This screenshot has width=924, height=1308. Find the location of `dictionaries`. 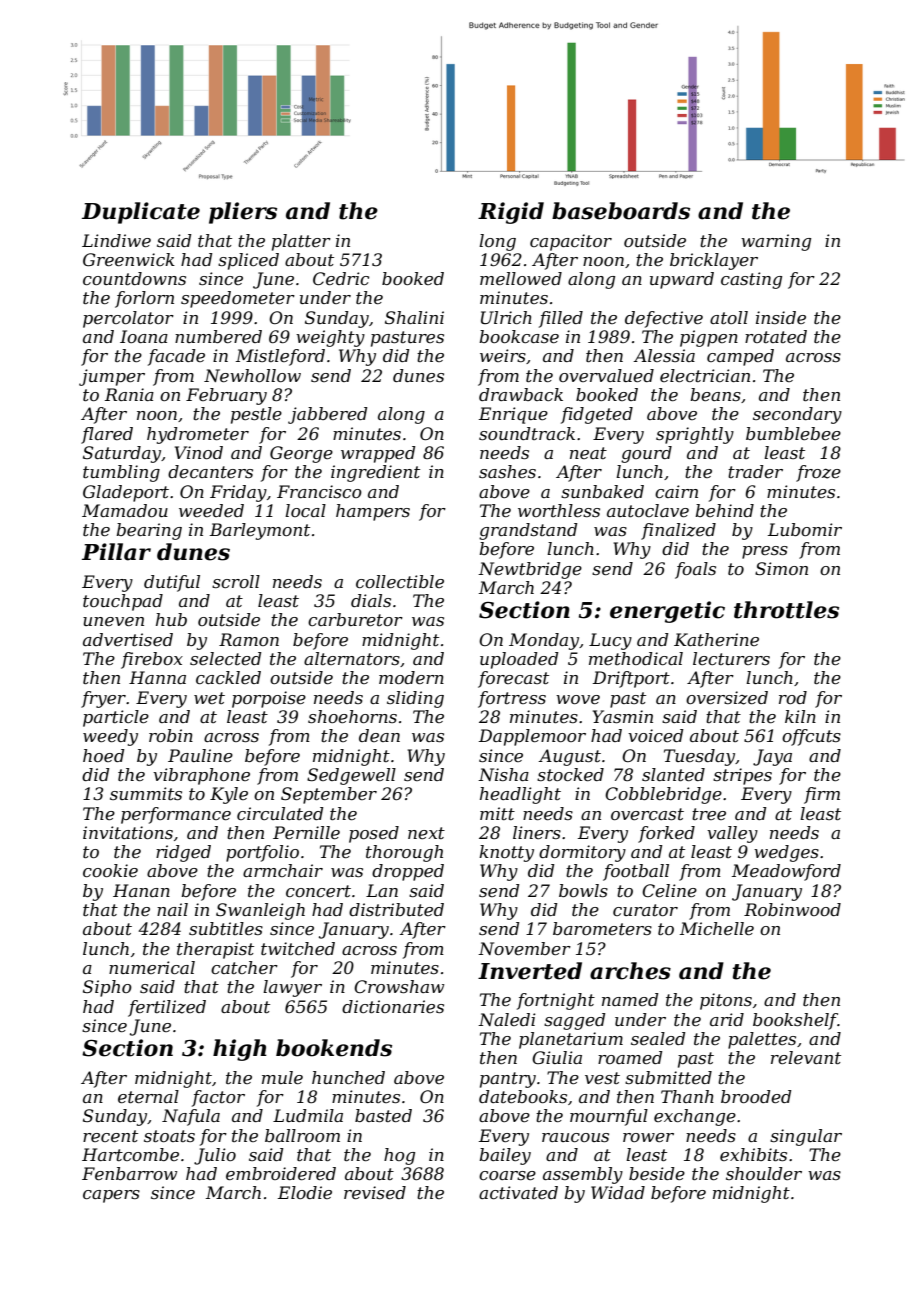

dictionaries is located at coordinates (393, 1006).
